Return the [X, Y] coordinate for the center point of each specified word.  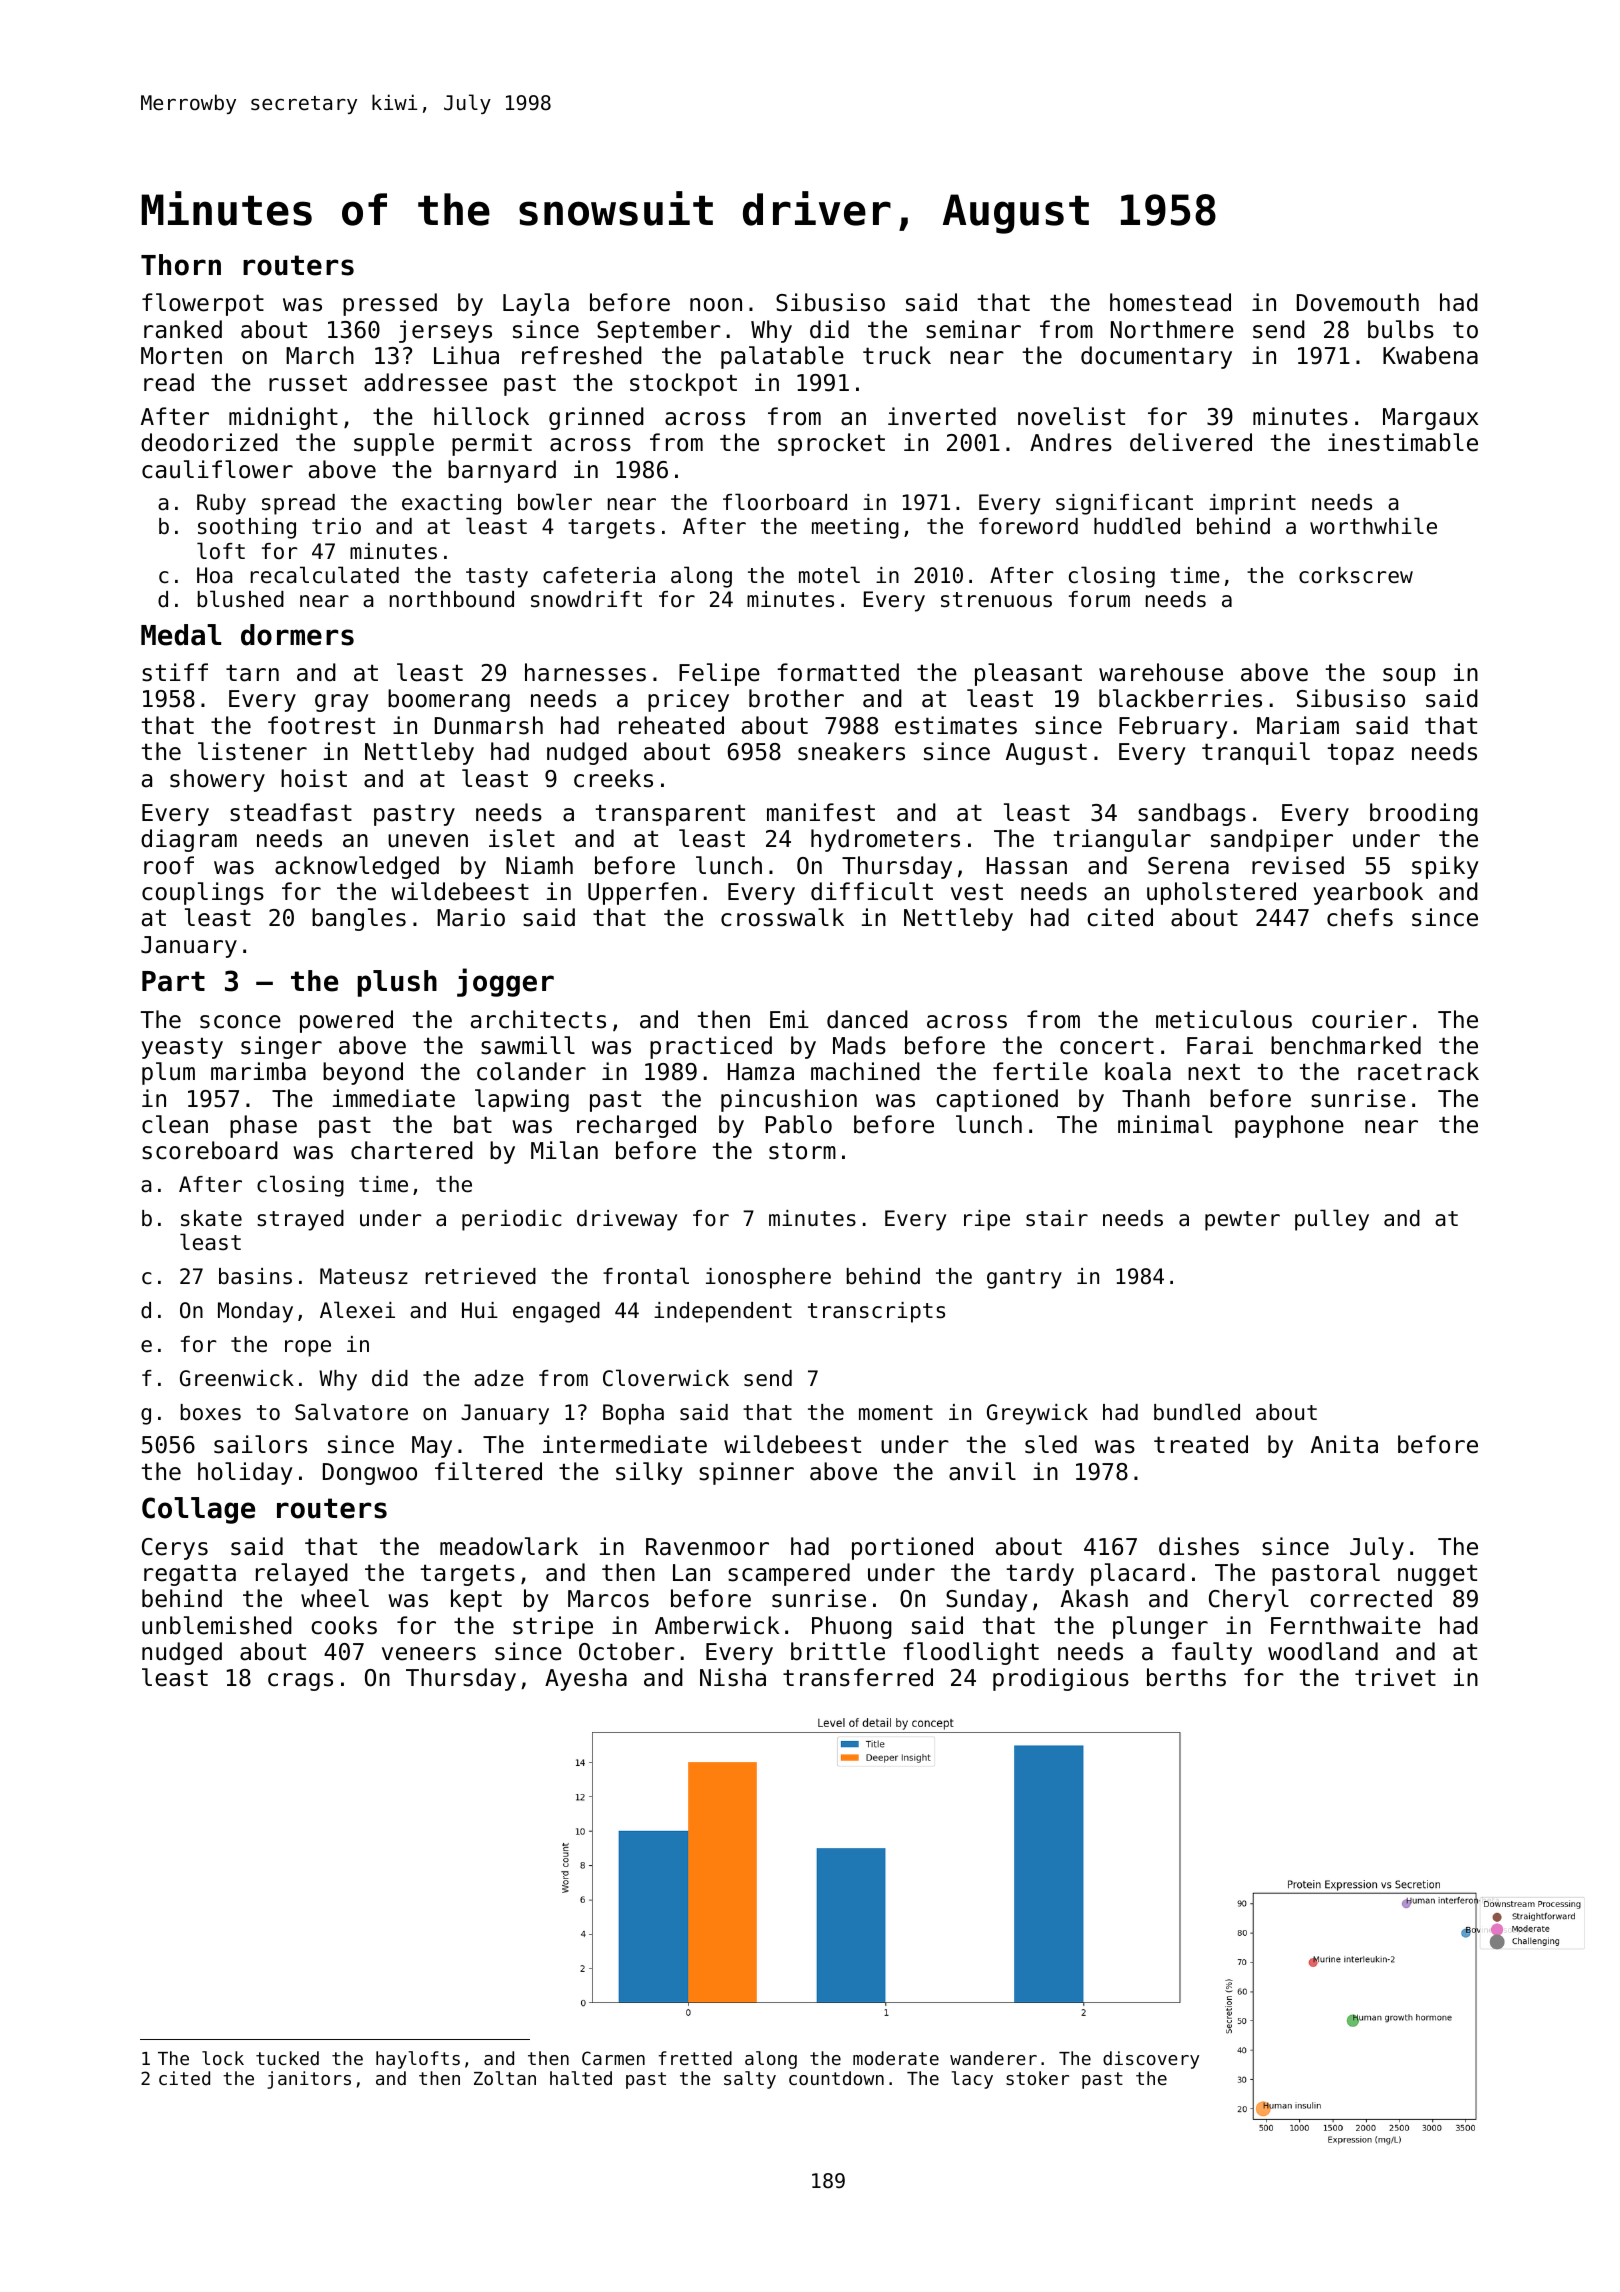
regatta [190, 1575]
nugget [1437, 1575]
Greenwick [237, 1378]
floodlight [971, 1653]
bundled [1197, 1412]
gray [342, 703]
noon [716, 305]
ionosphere [768, 1278]
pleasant [1028, 674]
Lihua [466, 355]
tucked [287, 2058]
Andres [1071, 442]
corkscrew [1356, 575]
